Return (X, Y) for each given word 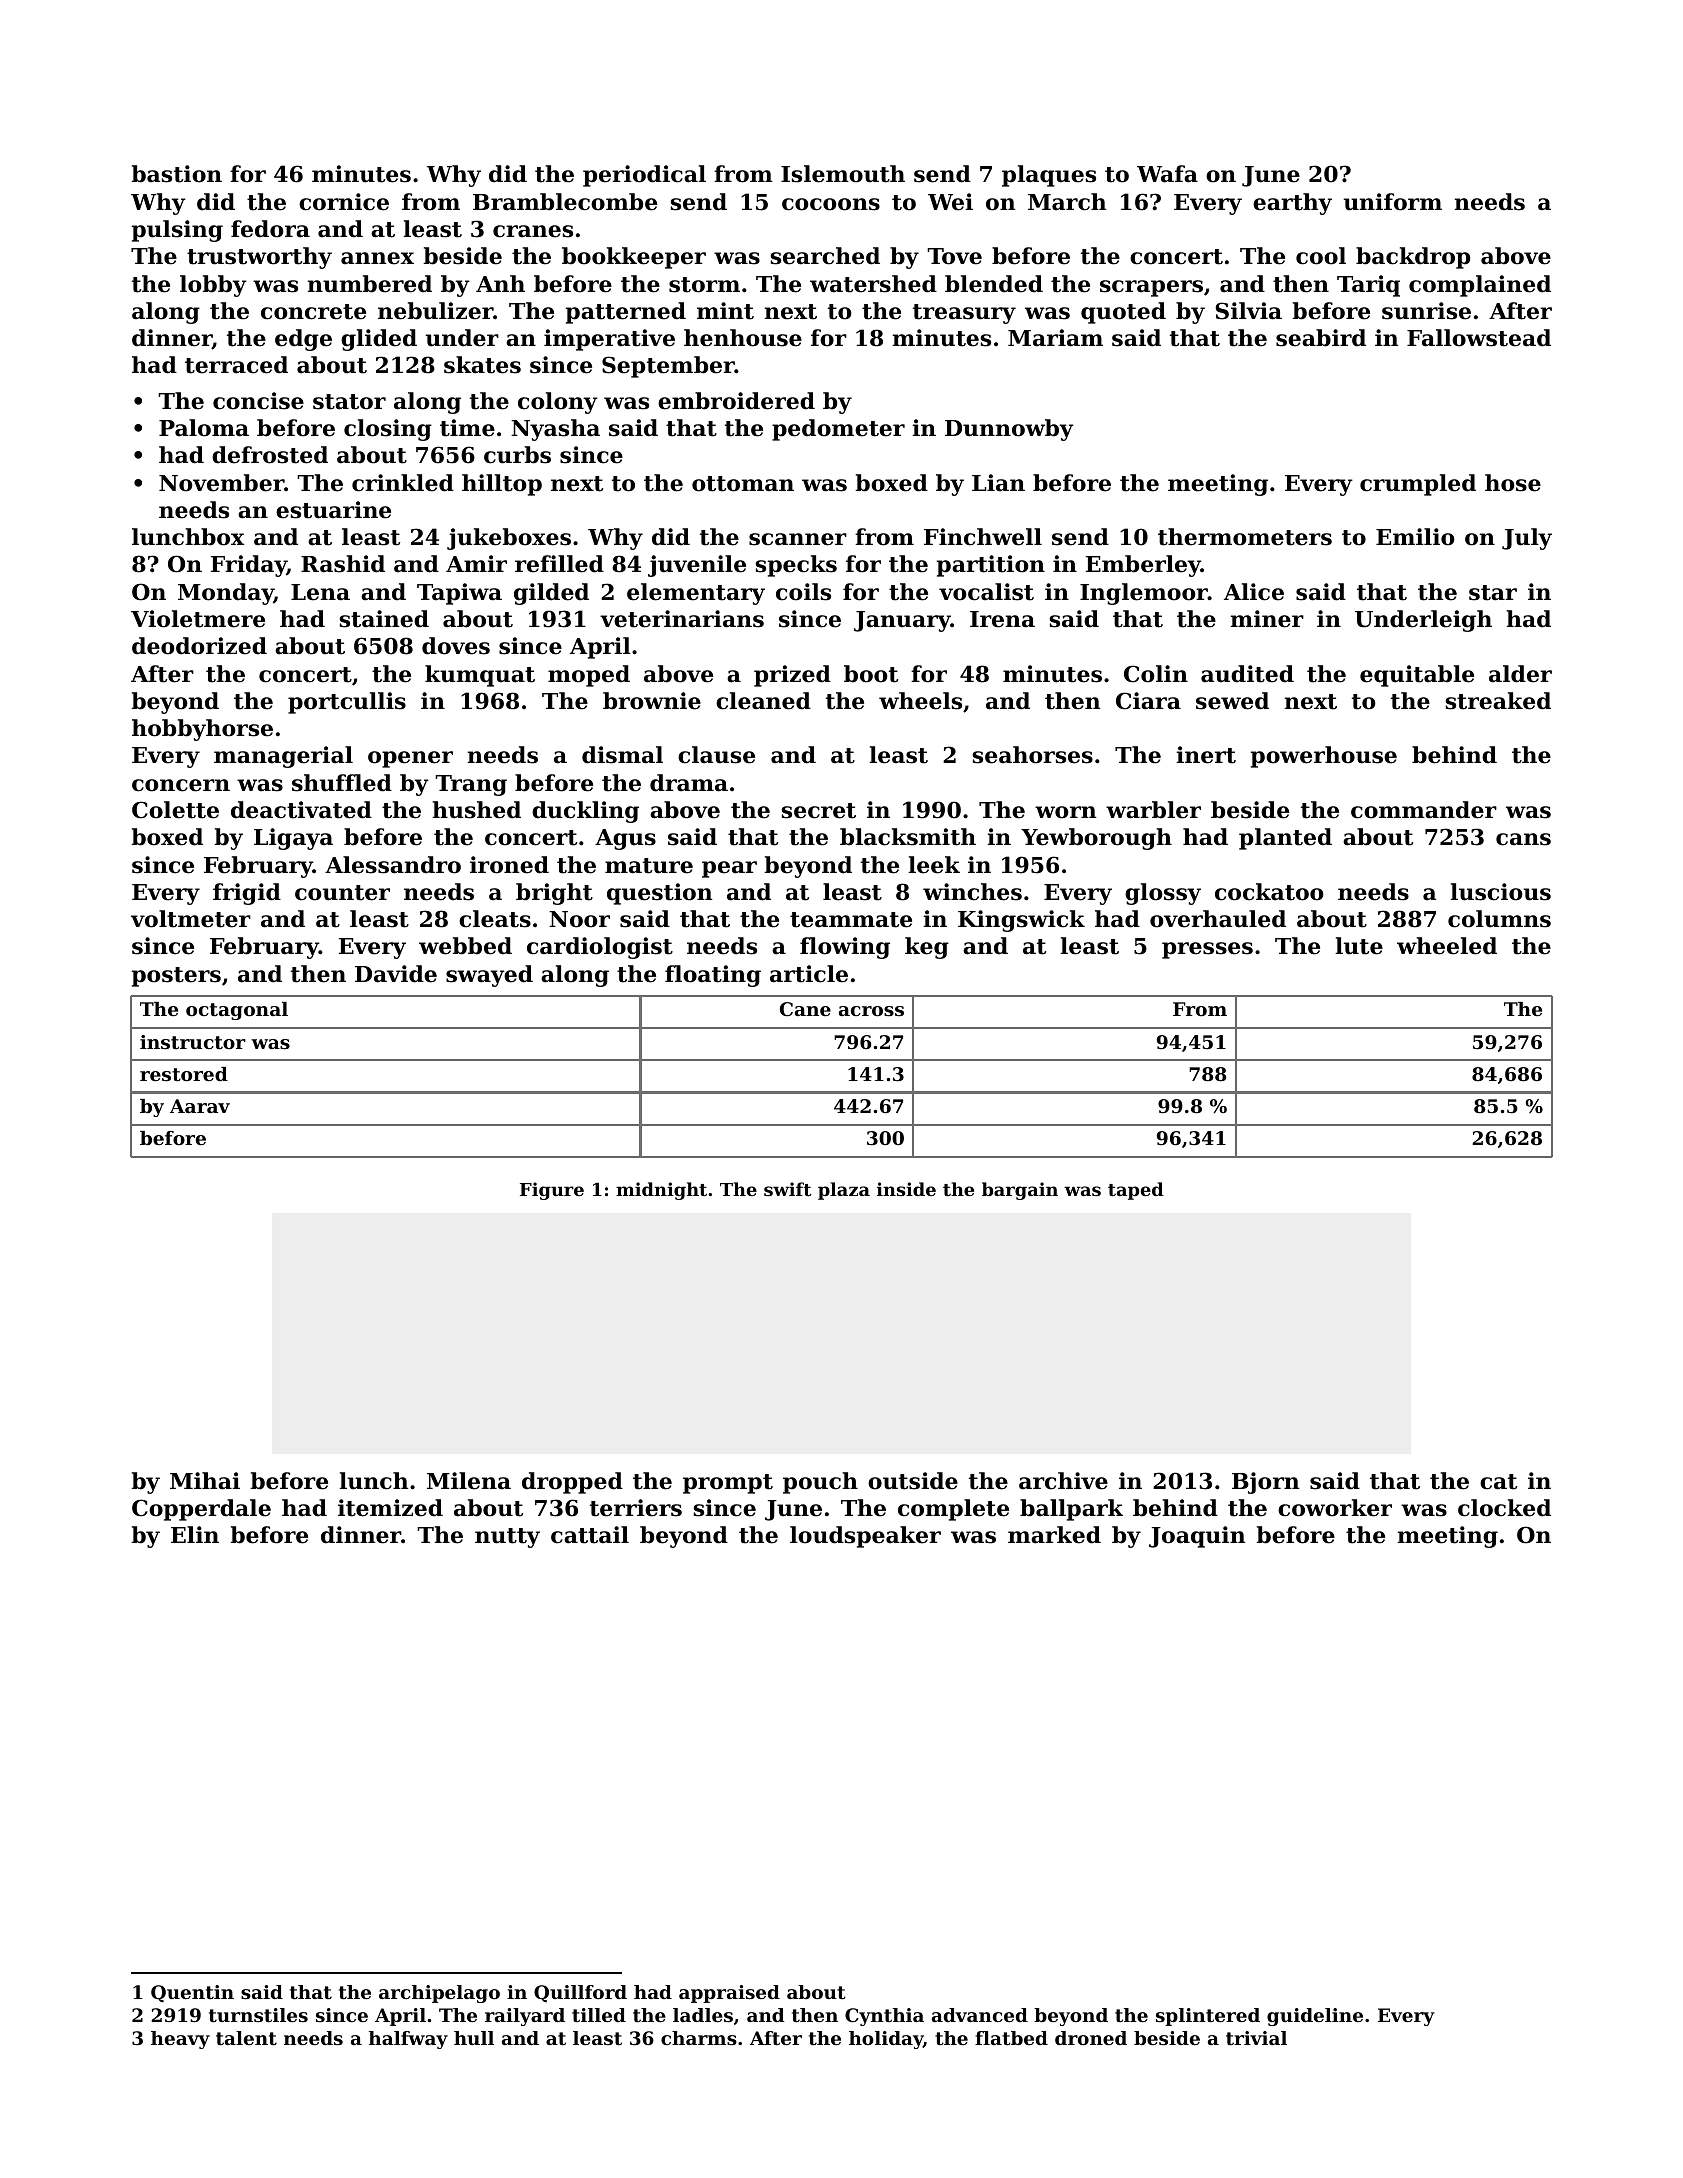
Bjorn (1265, 1483)
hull (474, 2038)
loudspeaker (865, 1537)
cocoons (831, 204)
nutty (507, 1538)
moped (589, 676)
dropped (572, 1483)
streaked (1498, 701)
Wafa (1167, 174)
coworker (1335, 1508)
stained (384, 619)
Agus (625, 839)
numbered (369, 284)
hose (1513, 483)
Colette (175, 810)
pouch (820, 1483)
